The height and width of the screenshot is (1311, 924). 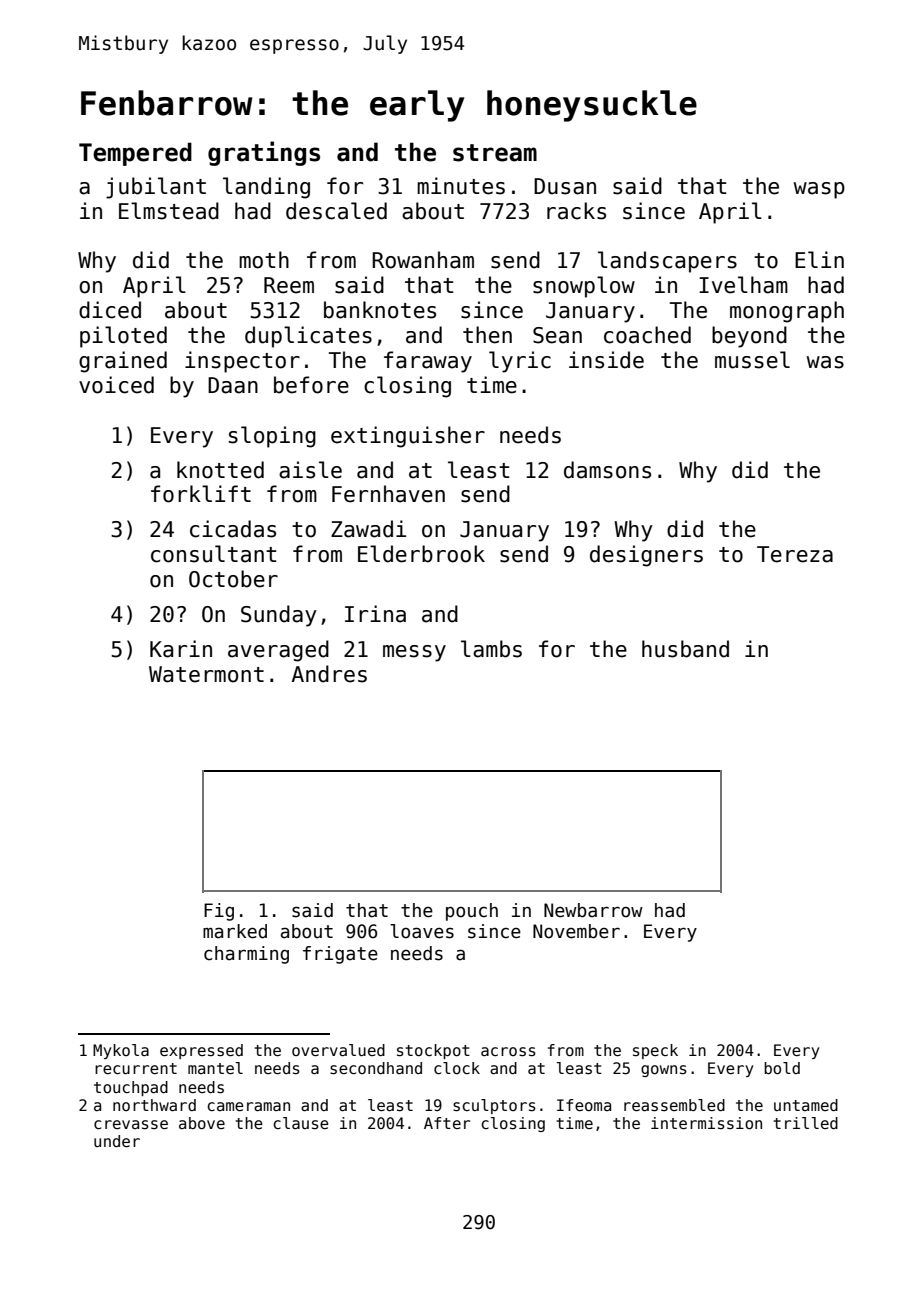 What do you see at coordinates (795, 554) in the screenshot?
I see `Tereza` at bounding box center [795, 554].
